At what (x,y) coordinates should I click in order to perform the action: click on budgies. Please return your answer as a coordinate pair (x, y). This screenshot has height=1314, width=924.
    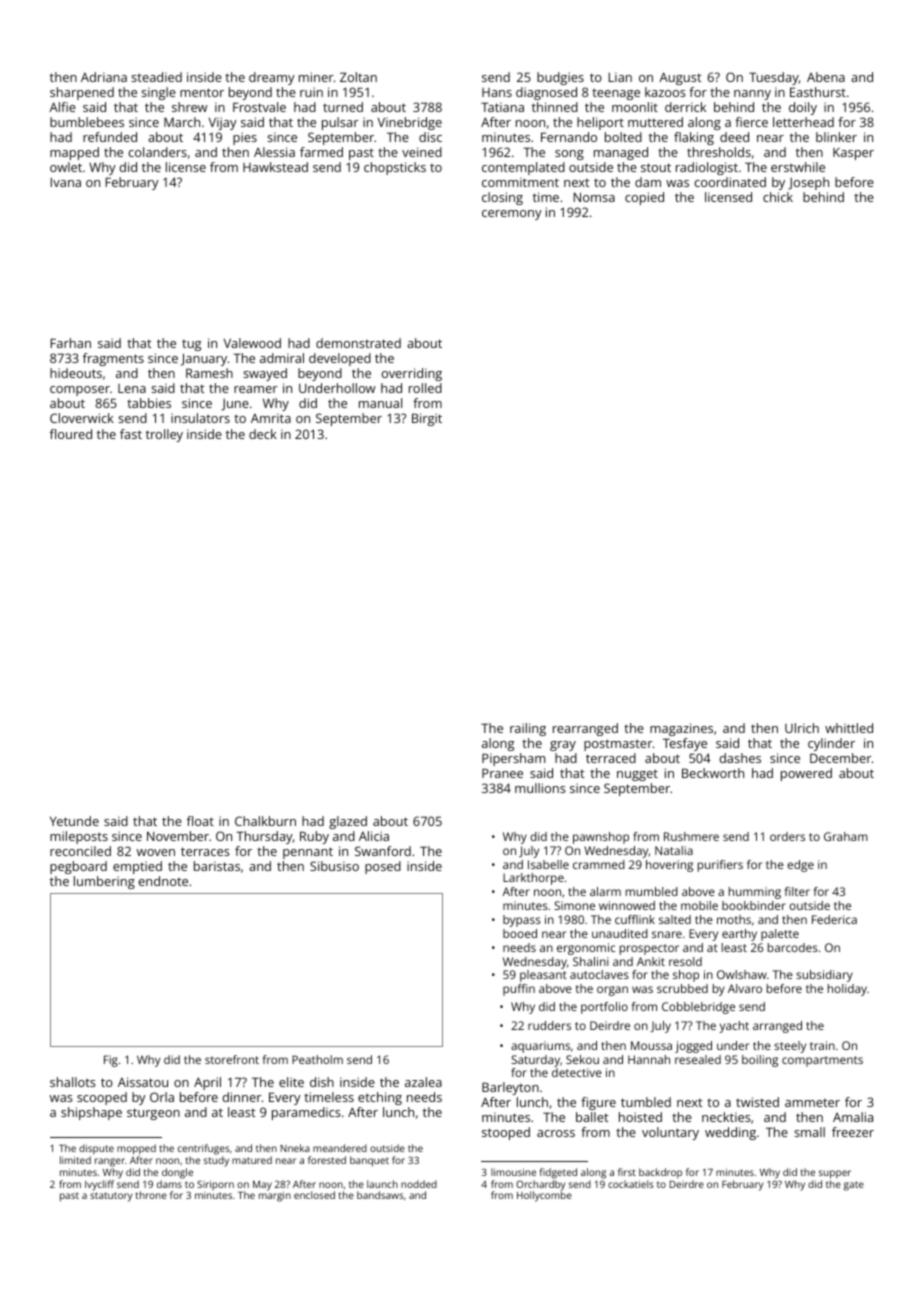
    Looking at the image, I should click on (560, 78).
